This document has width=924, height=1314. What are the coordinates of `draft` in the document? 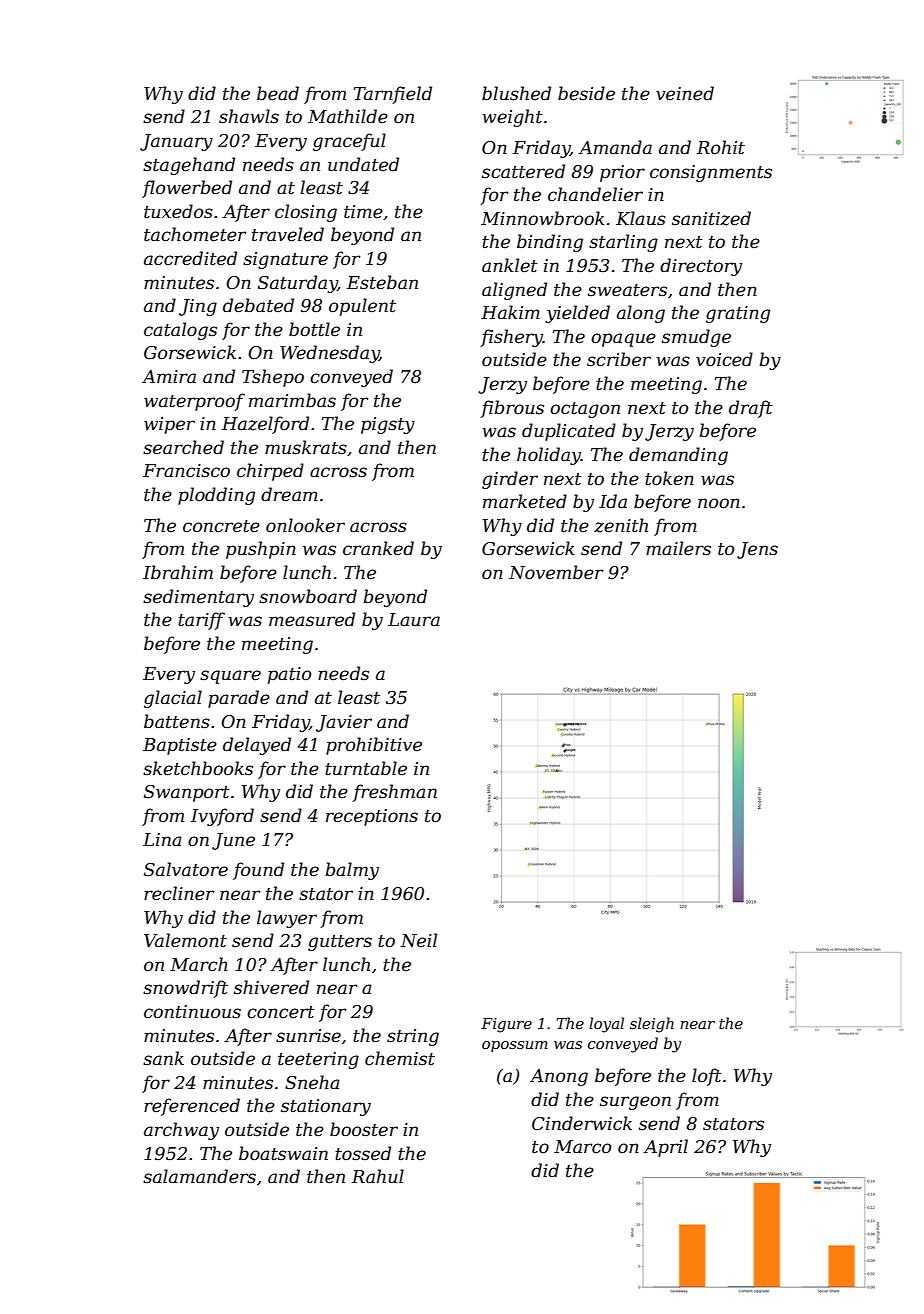 It's located at (751, 409).
